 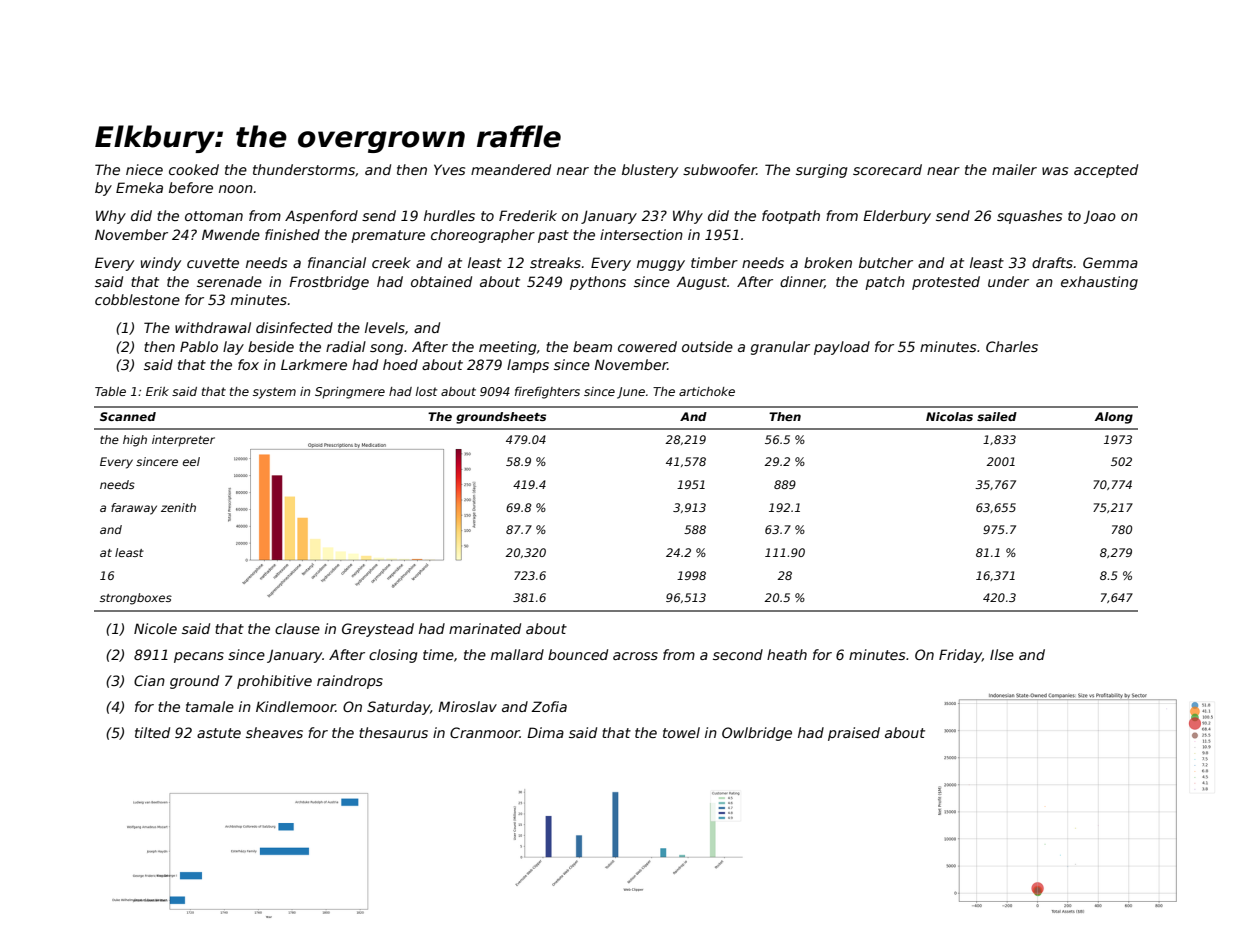 I want to click on second, so click(x=738, y=654).
